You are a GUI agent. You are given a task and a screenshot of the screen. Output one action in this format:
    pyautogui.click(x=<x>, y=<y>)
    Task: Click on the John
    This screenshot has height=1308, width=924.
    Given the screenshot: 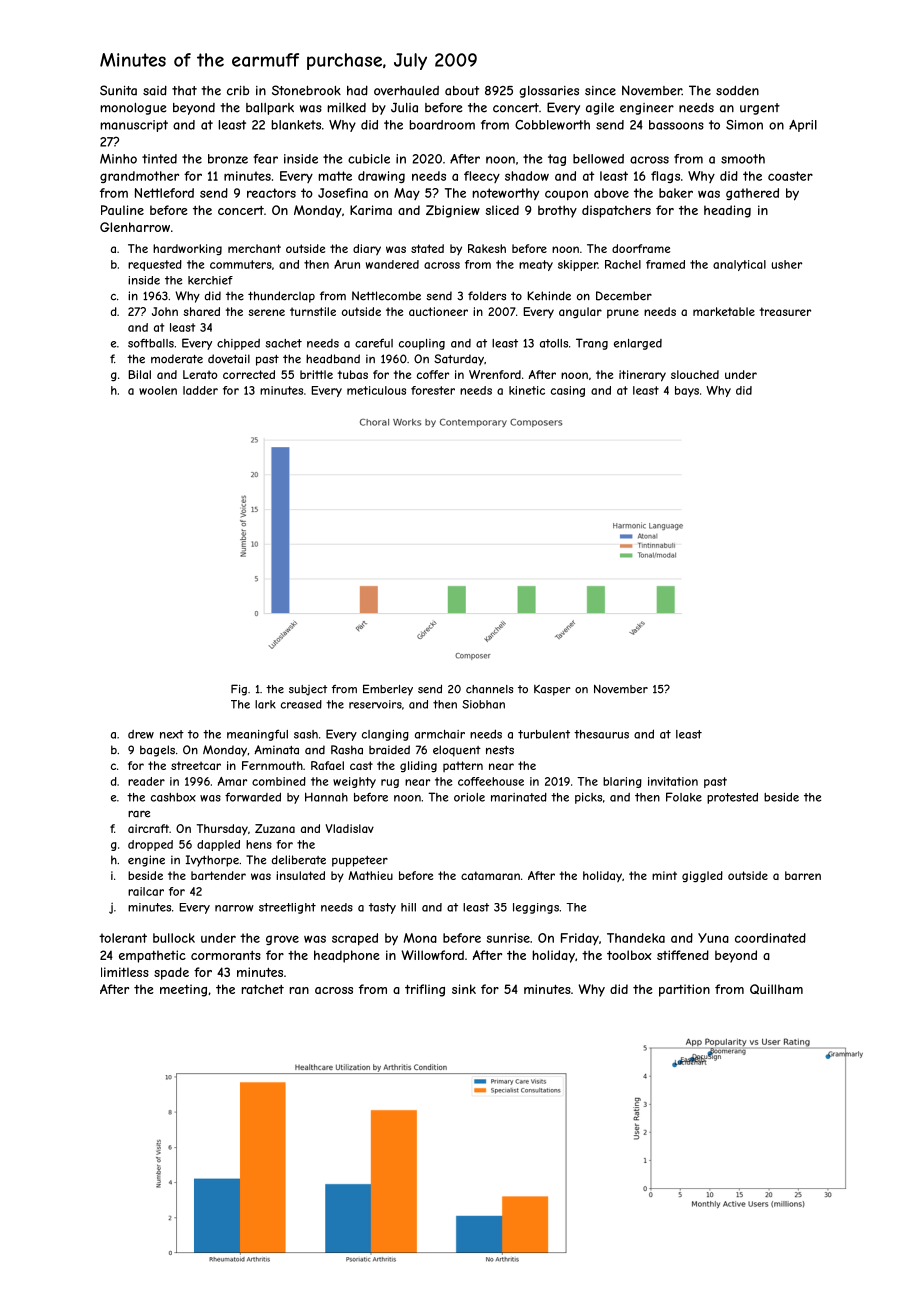 What is the action you would take?
    pyautogui.click(x=165, y=311)
